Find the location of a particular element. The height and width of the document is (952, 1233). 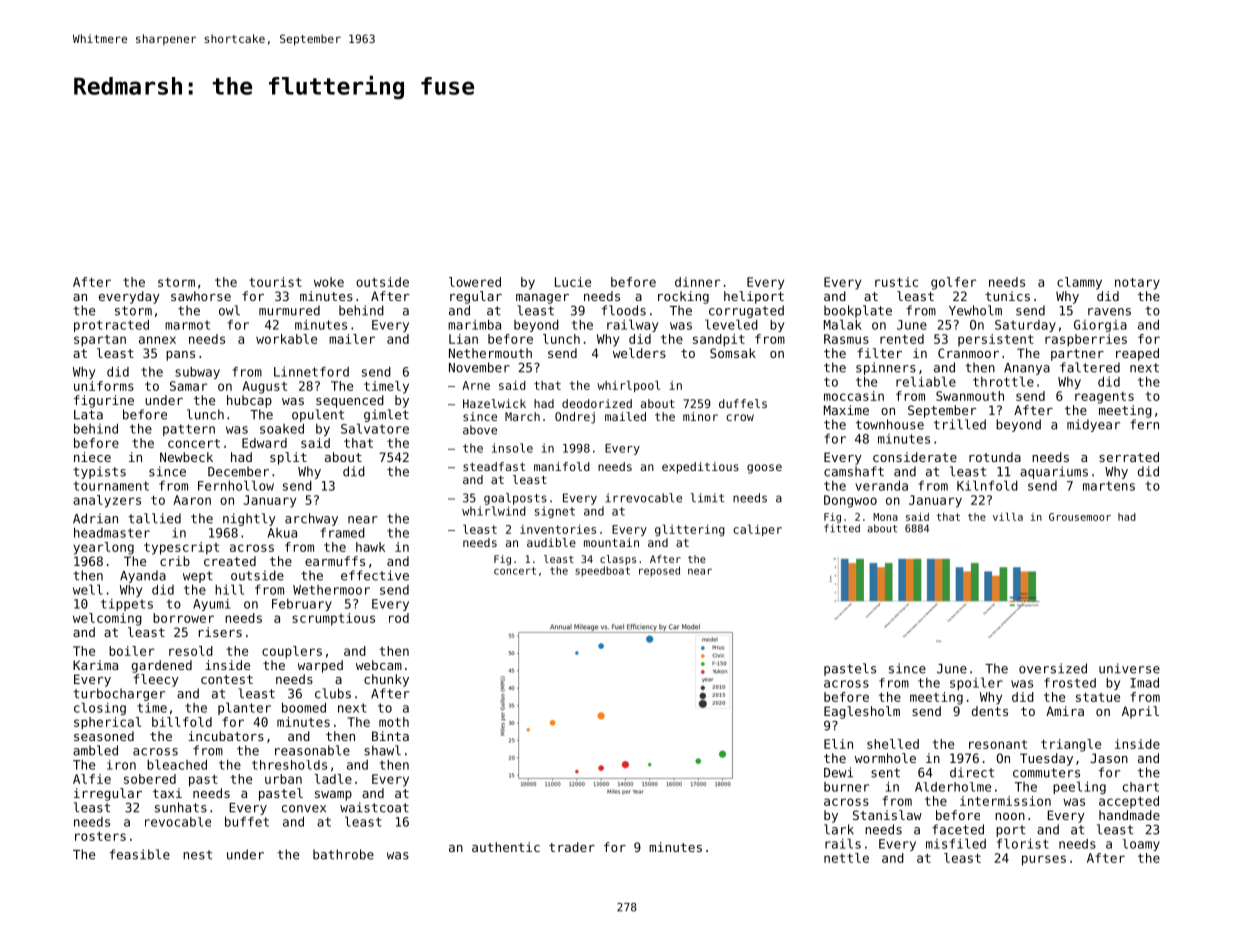

waistcoat is located at coordinates (374, 807).
